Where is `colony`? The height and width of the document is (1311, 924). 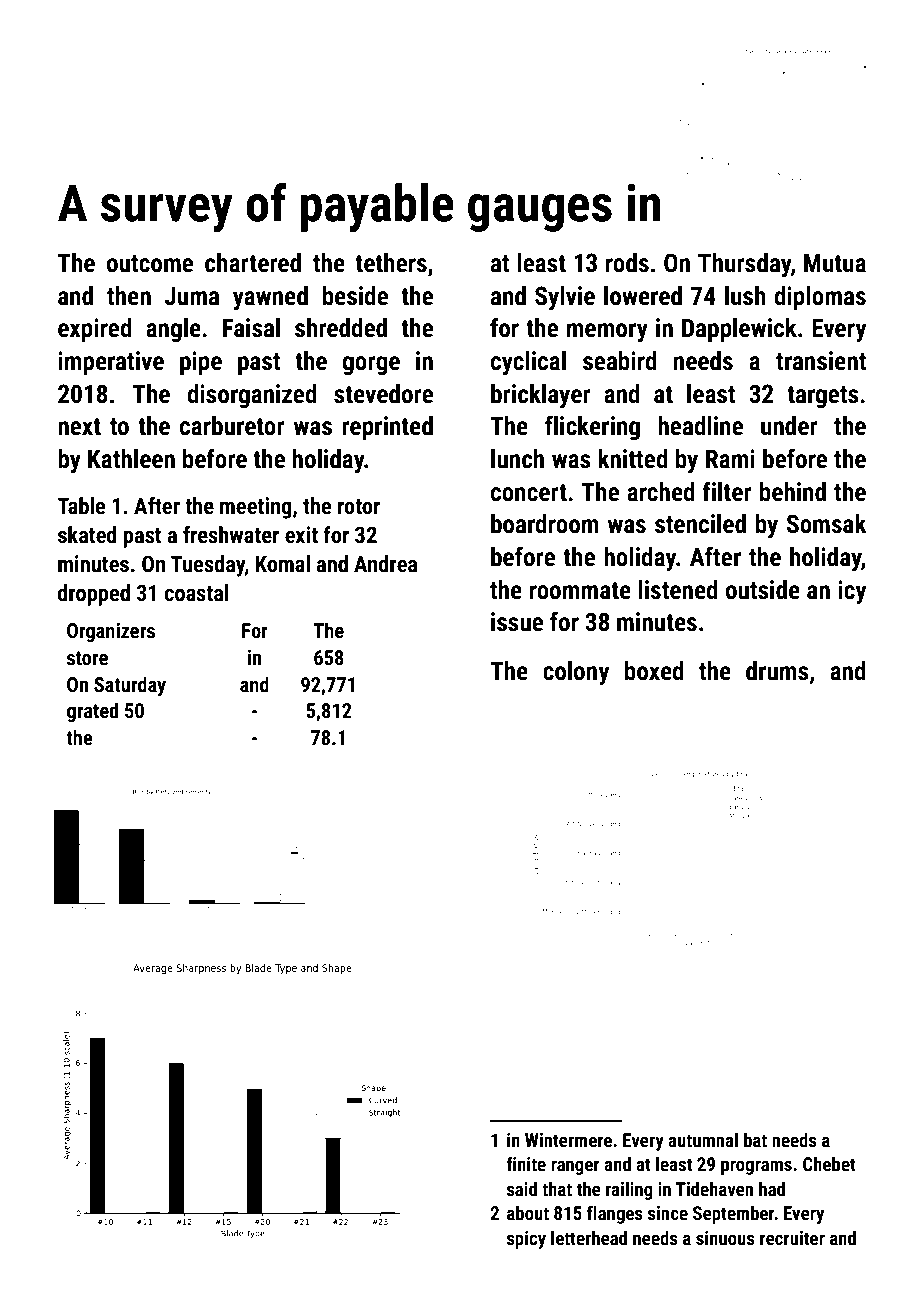 colony is located at coordinates (576, 673).
